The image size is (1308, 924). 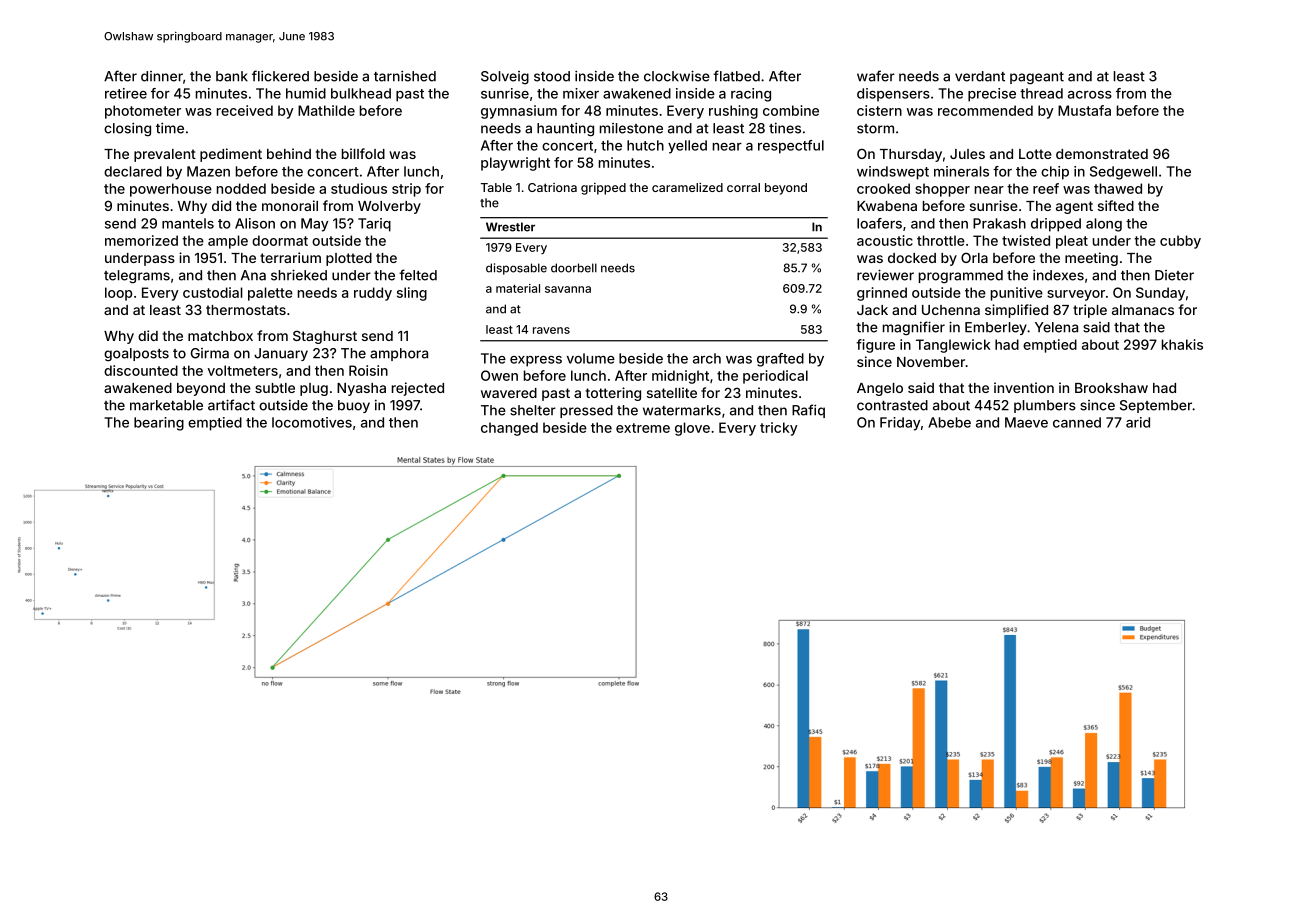 What do you see at coordinates (162, 76) in the screenshot?
I see `dinner` at bounding box center [162, 76].
